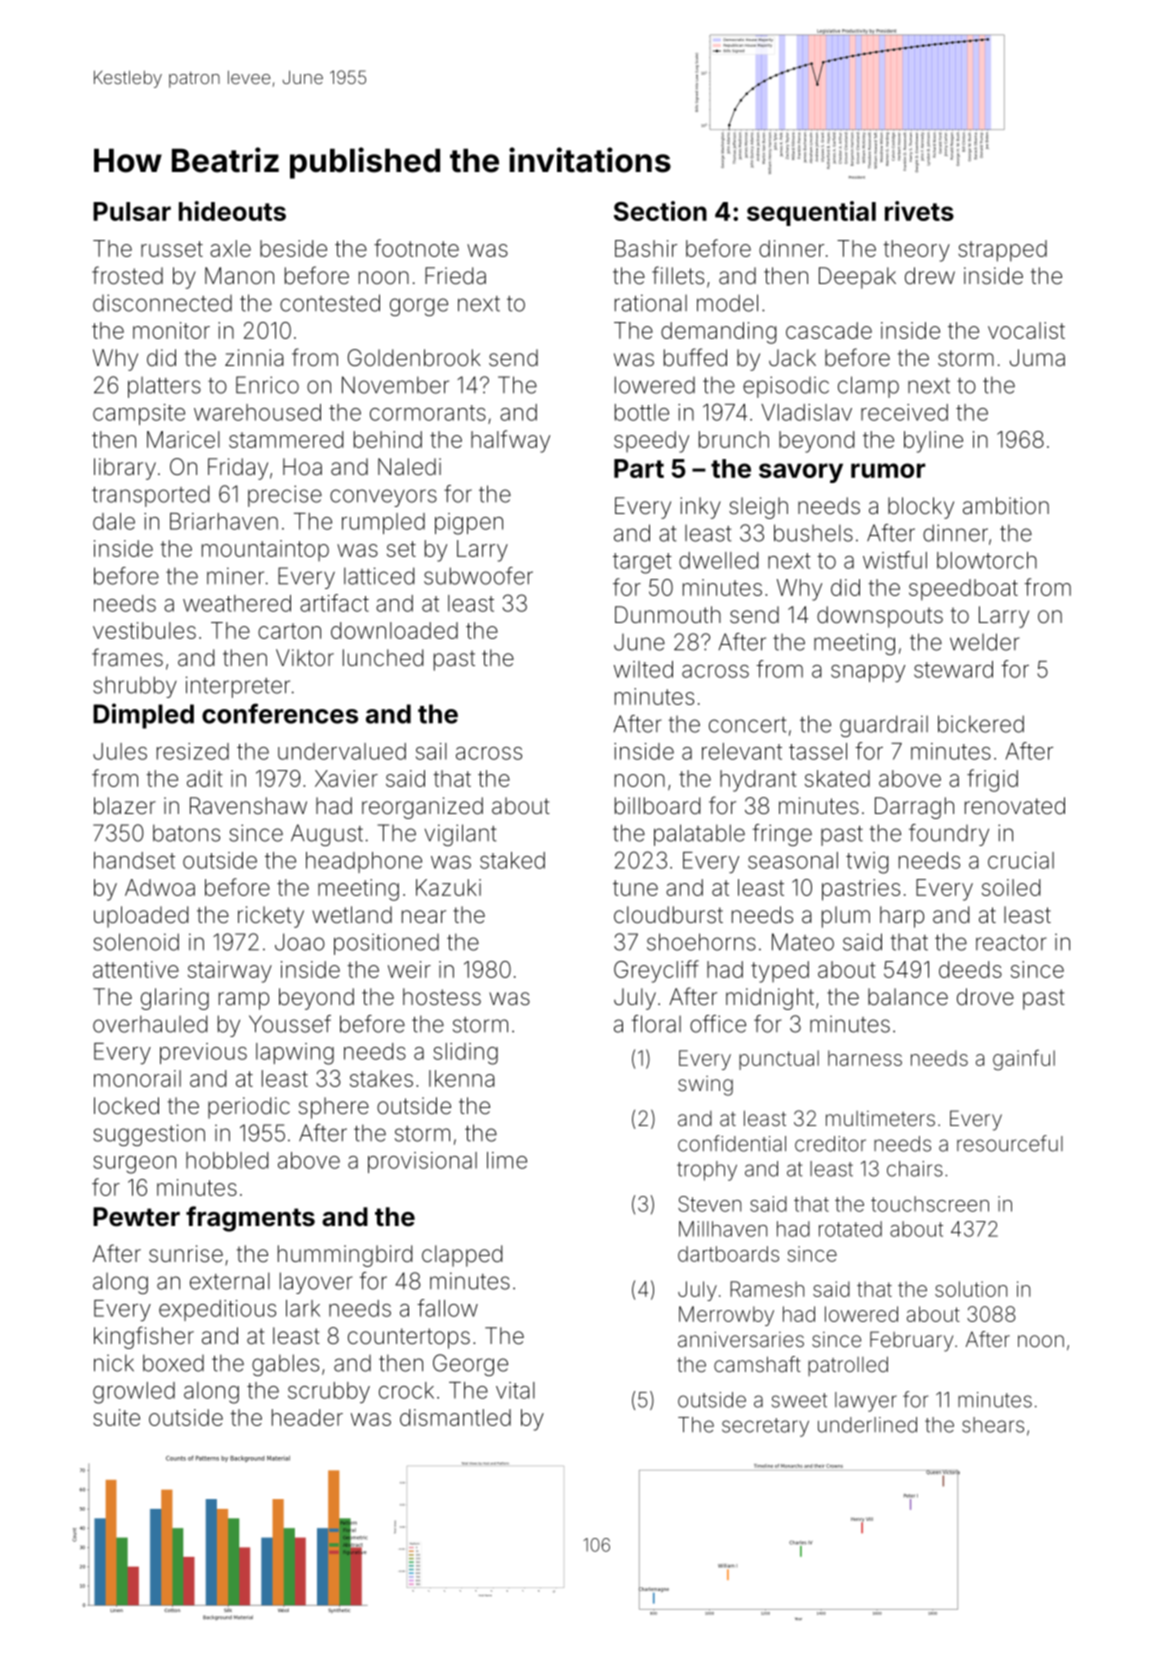 The height and width of the screenshot is (1654, 1165). What do you see at coordinates (970, 969) in the screenshot?
I see `deeds` at bounding box center [970, 969].
